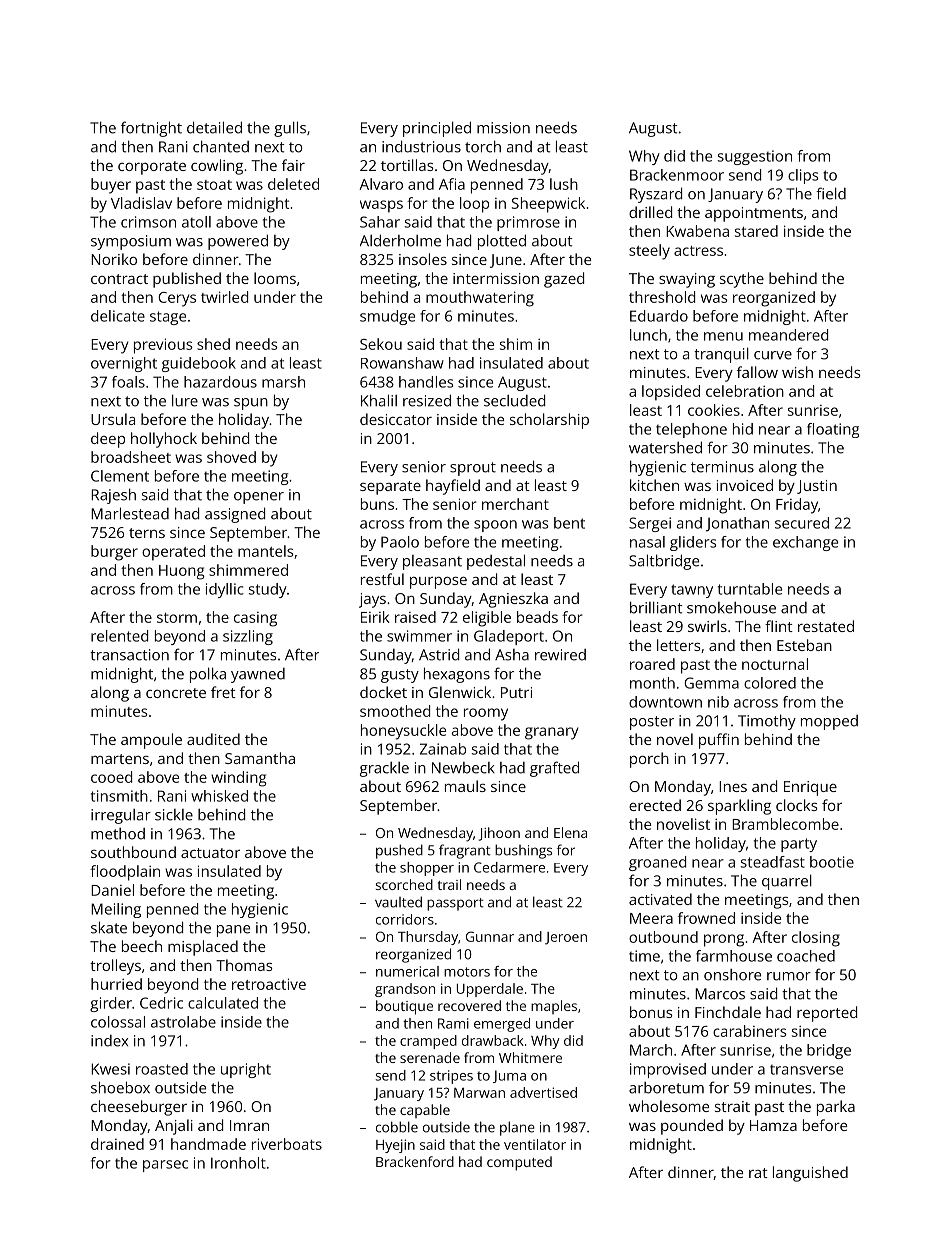  I want to click on principled, so click(437, 129).
